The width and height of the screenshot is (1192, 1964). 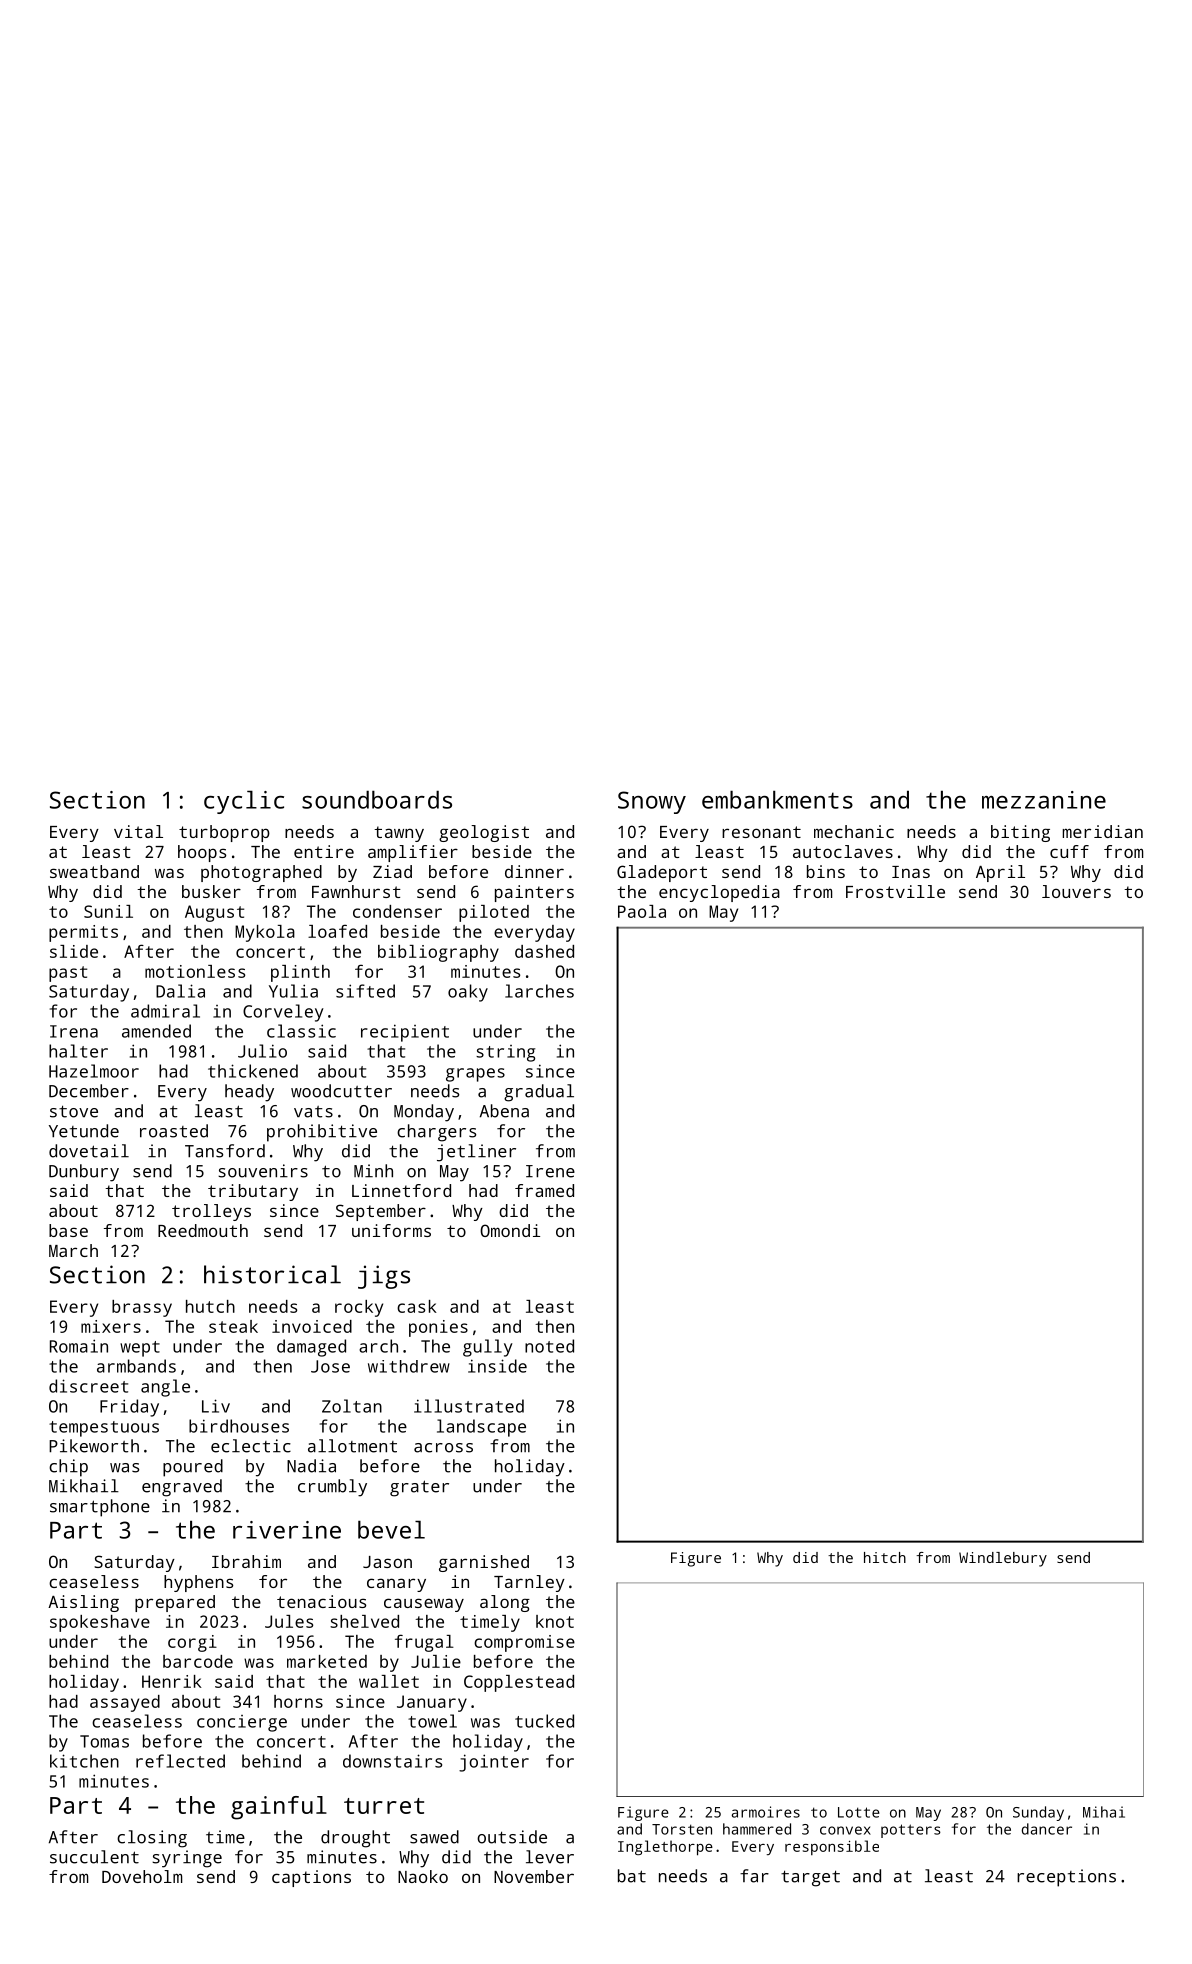 What do you see at coordinates (652, 802) in the screenshot?
I see `Snowy` at bounding box center [652, 802].
